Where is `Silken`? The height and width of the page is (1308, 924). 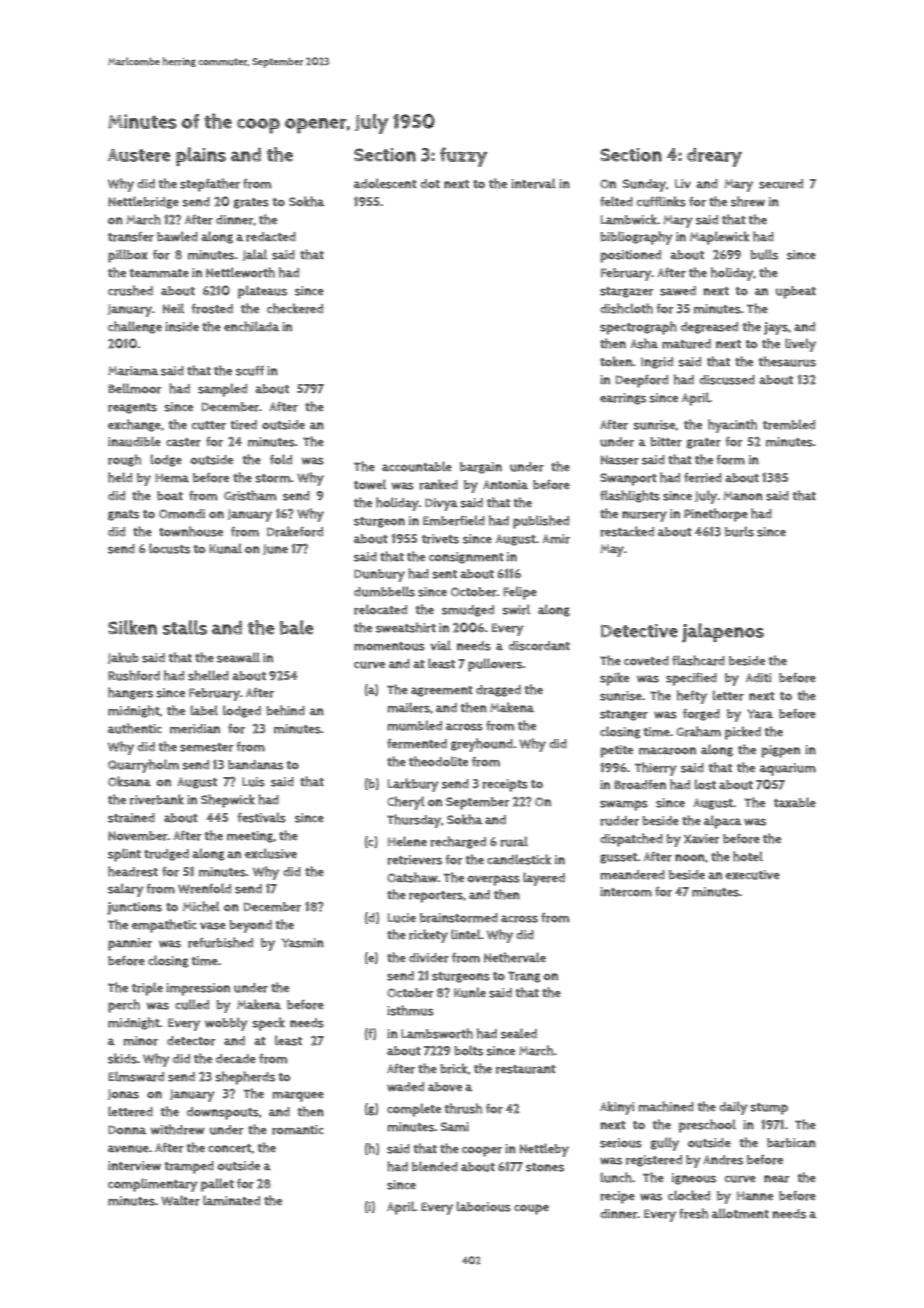
Silken is located at coordinates (132, 627).
